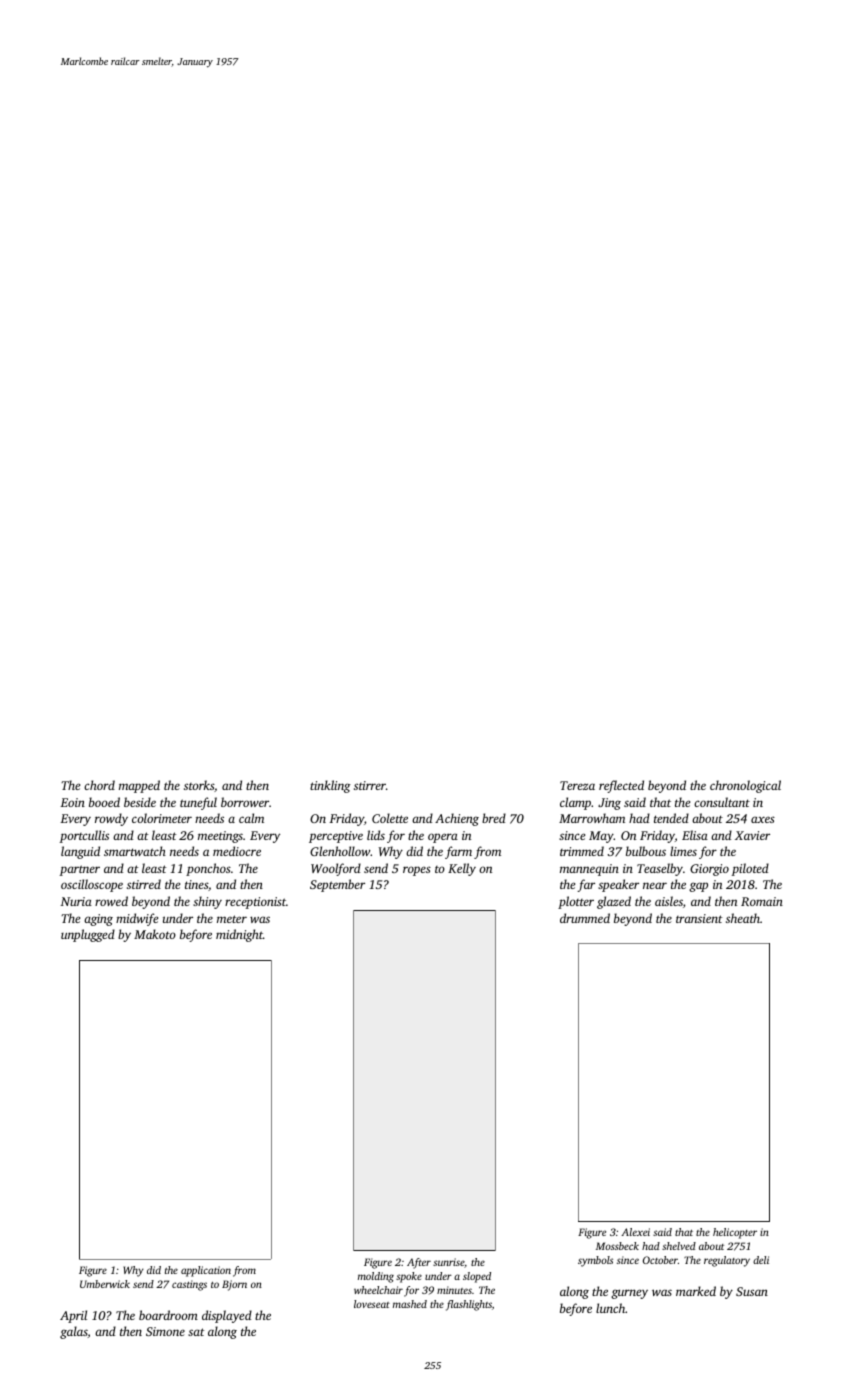 This screenshot has width=849, height=1400. What do you see at coordinates (699, 918) in the screenshot?
I see `transient` at bounding box center [699, 918].
